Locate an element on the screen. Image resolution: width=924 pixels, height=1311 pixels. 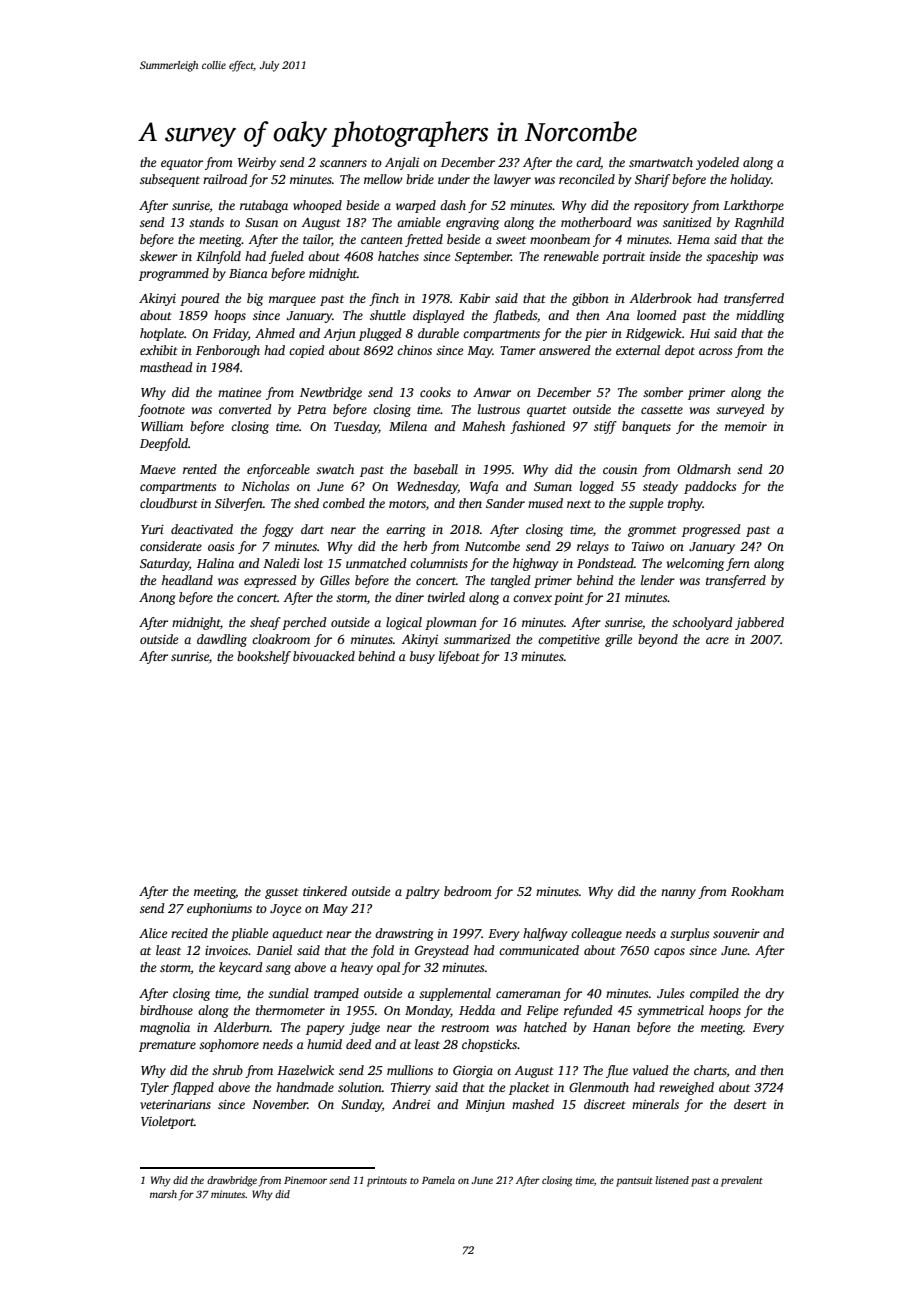
drawbridge is located at coordinates (232, 1181).
